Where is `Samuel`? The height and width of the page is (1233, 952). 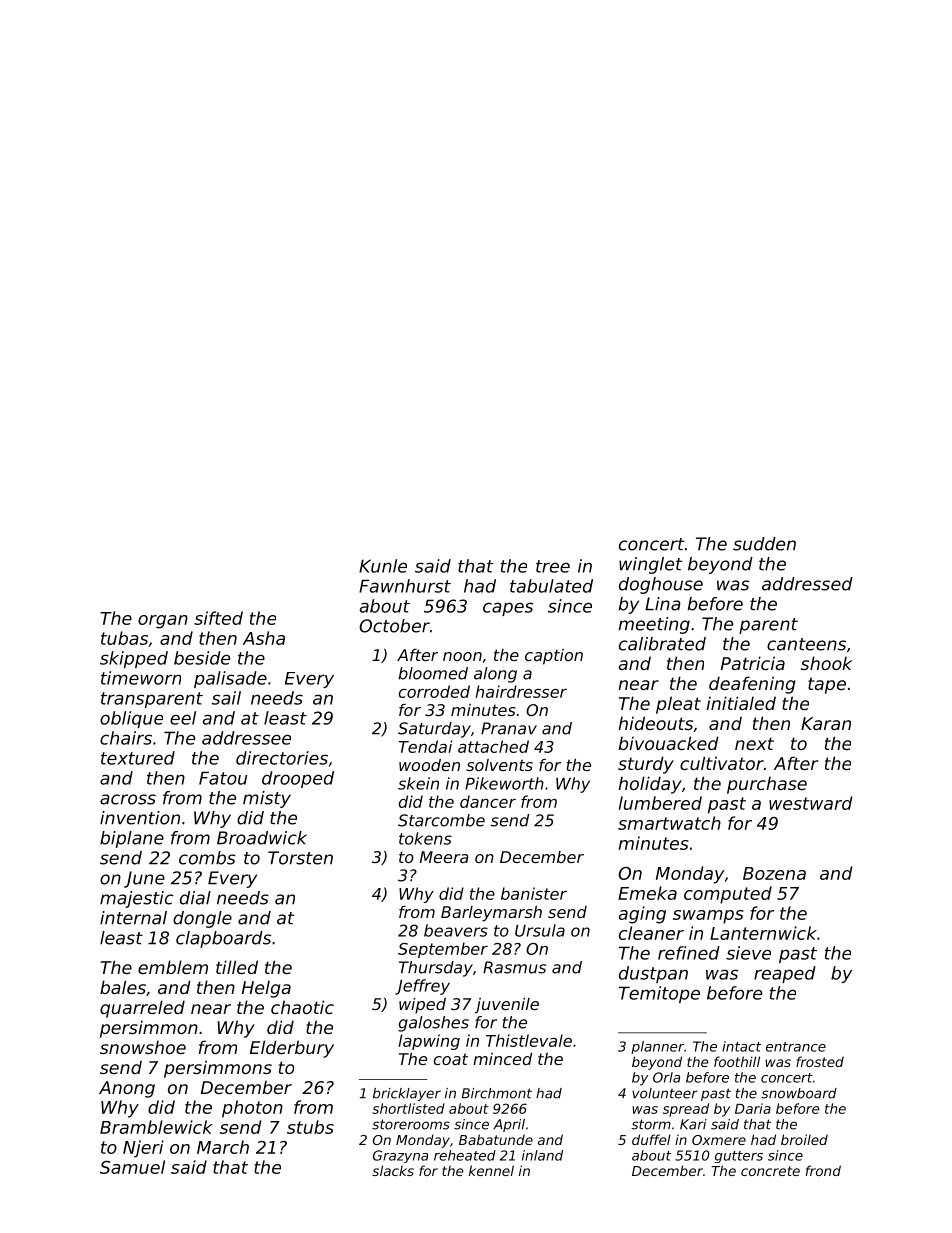
Samuel is located at coordinates (132, 1167).
